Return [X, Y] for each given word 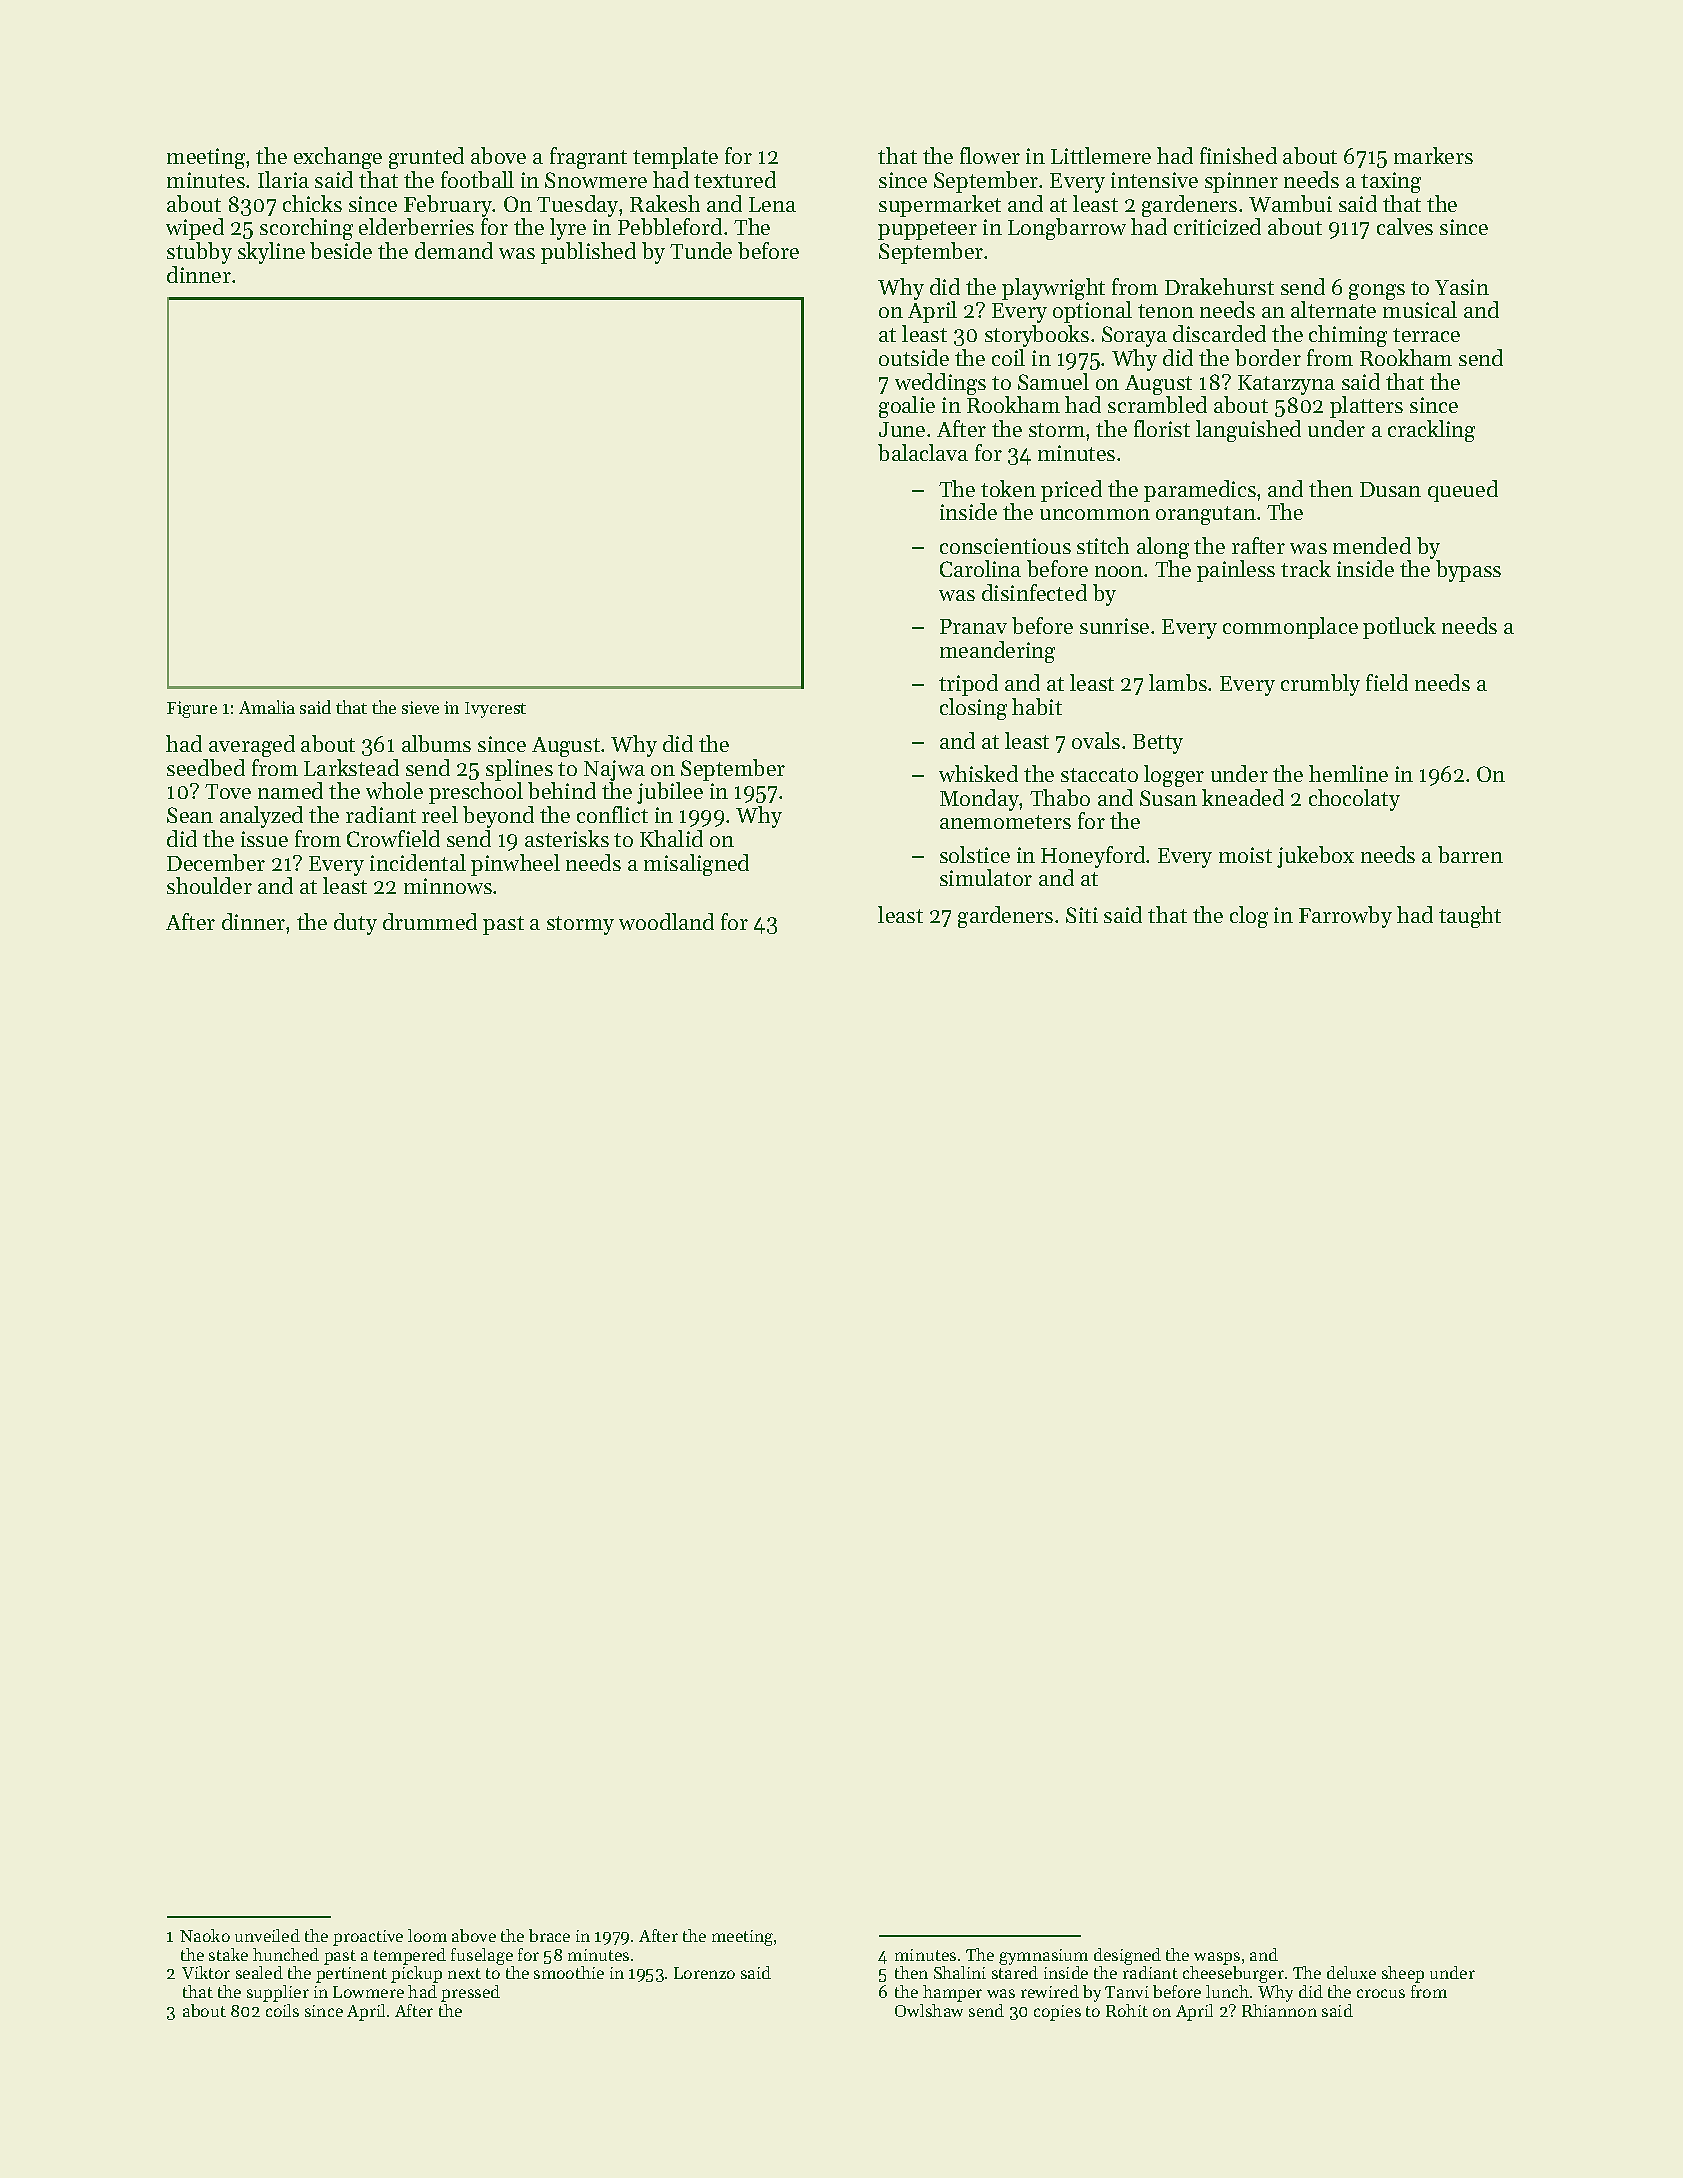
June [902, 429]
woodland [666, 921]
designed [1127, 1956]
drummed [430, 921]
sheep [1403, 1974]
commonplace [1290, 628]
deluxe [1351, 1972]
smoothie [569, 1972]
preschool [476, 793]
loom [427, 1935]
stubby [199, 253]
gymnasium [1043, 1957]
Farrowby [1345, 917]
